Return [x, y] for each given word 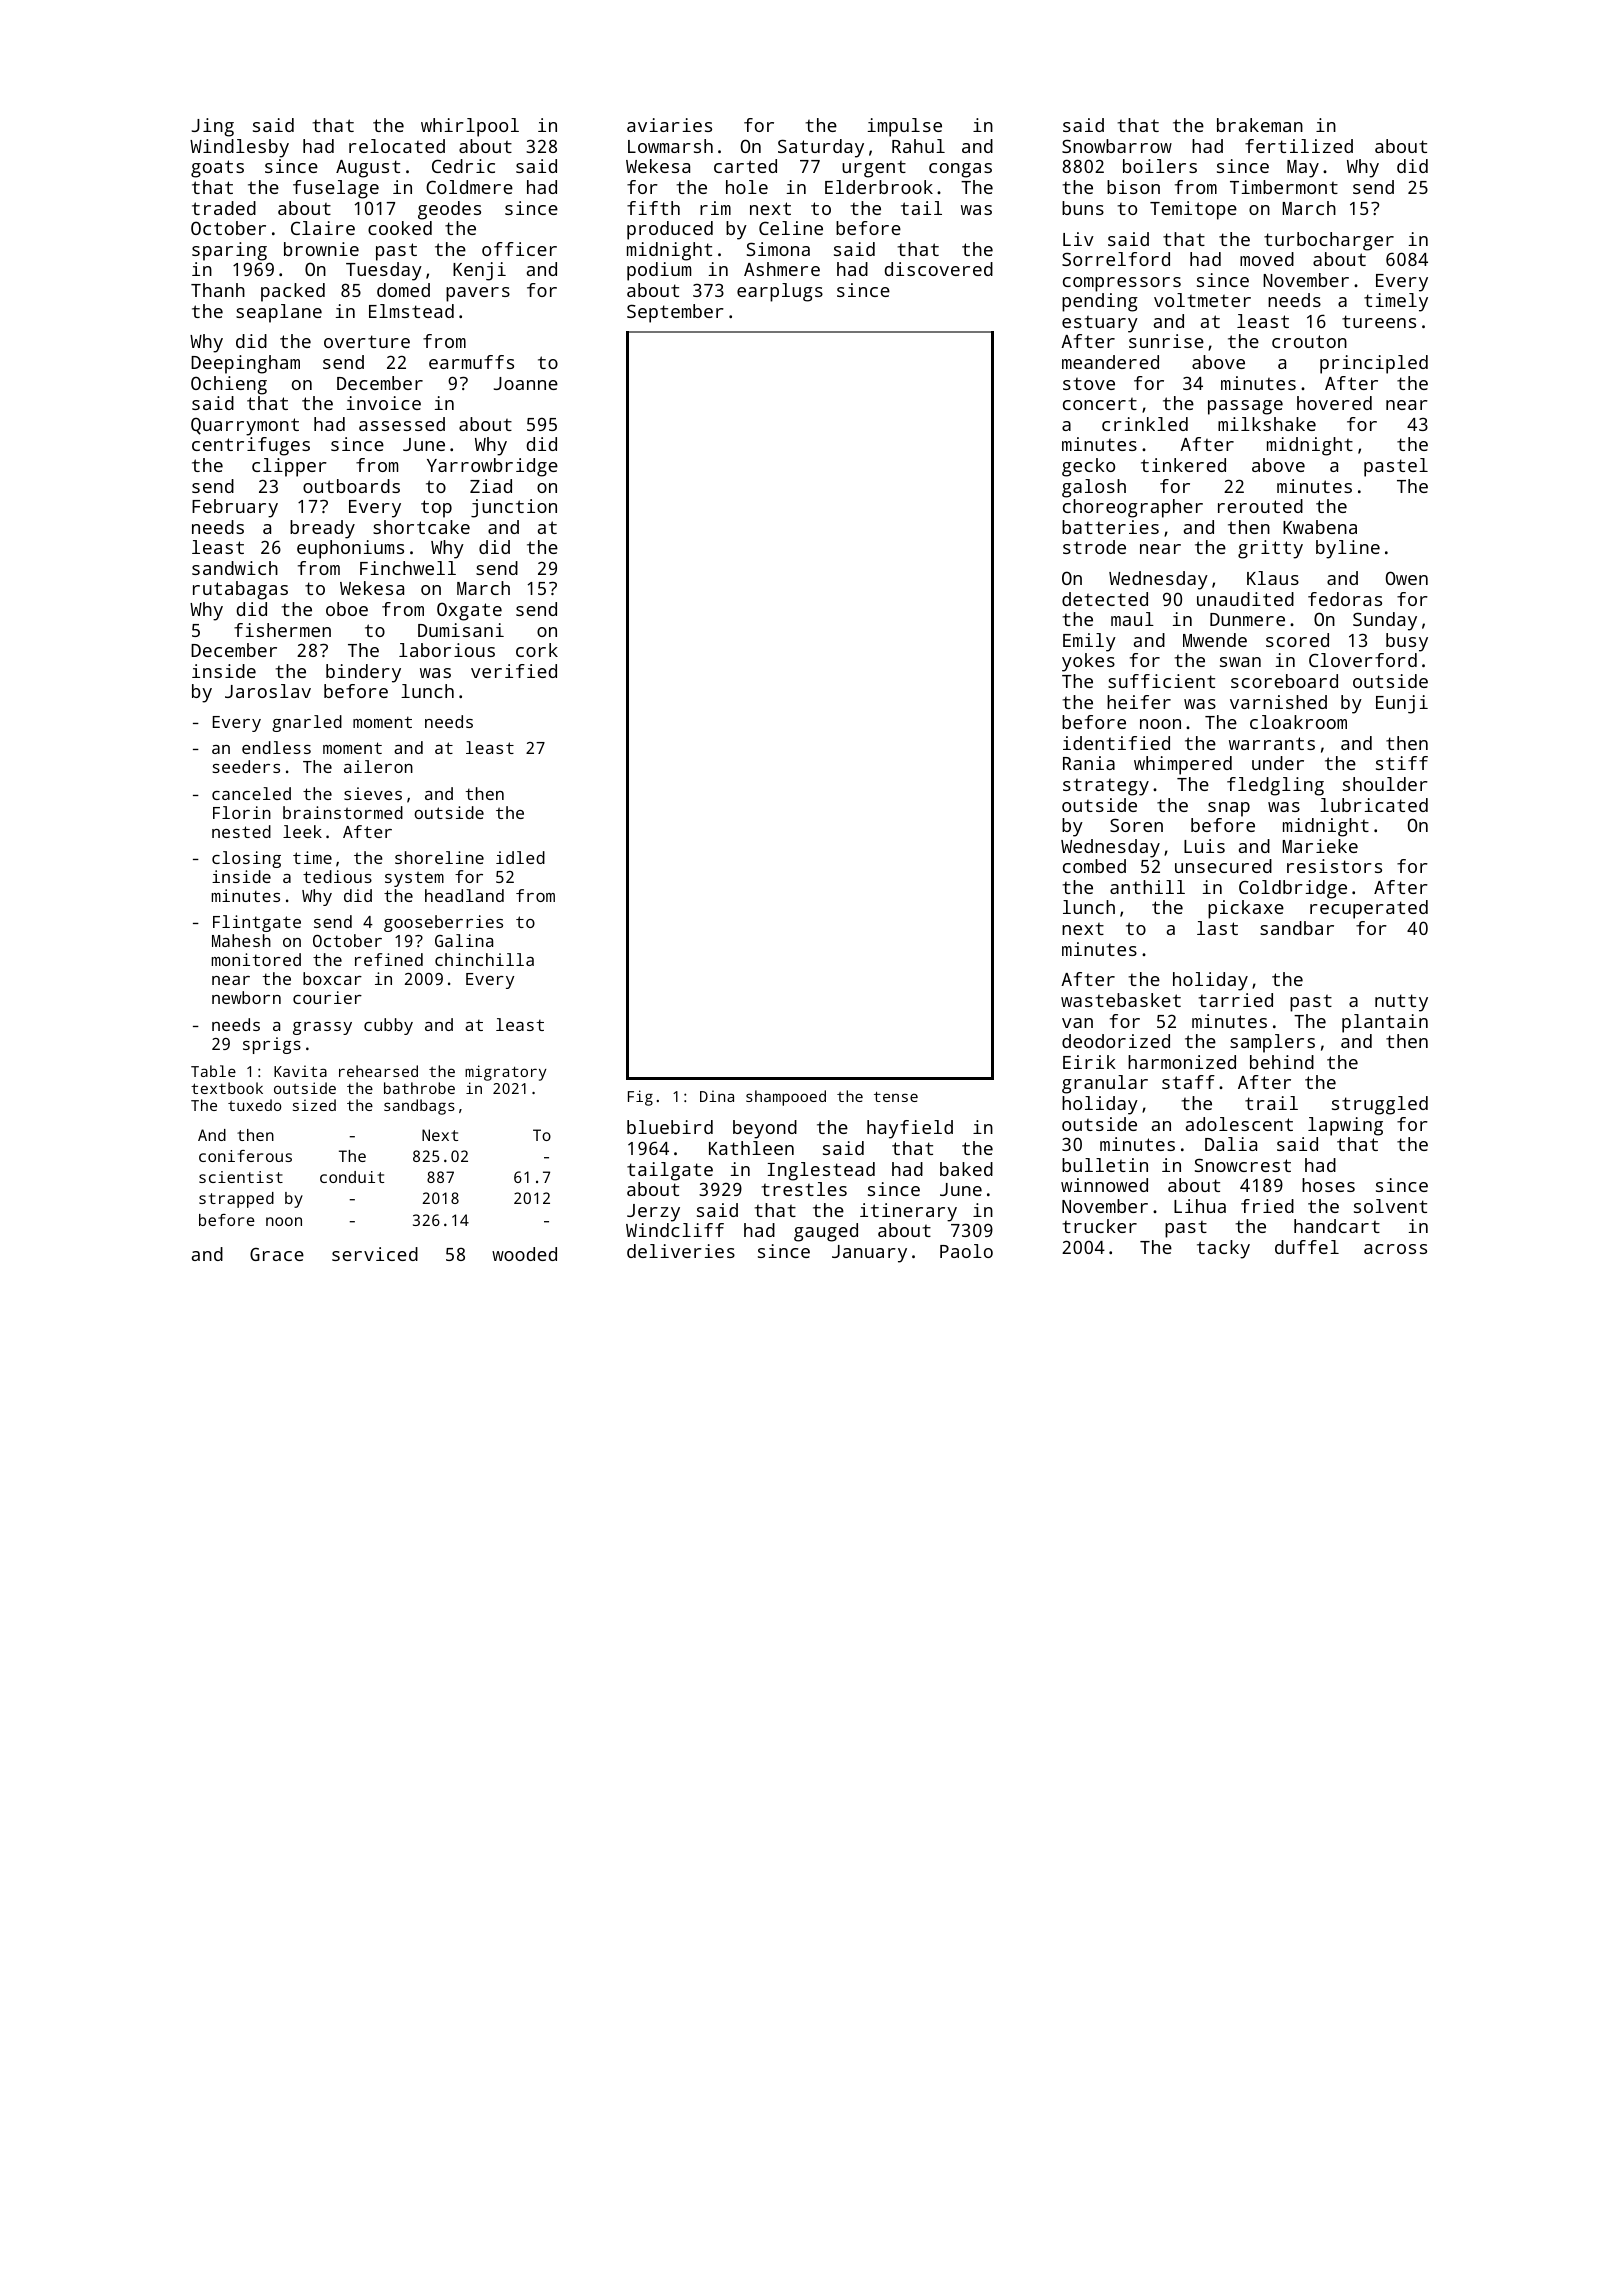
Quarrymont [245, 426]
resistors [1334, 866]
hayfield [910, 1129]
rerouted [1260, 506]
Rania [1089, 763]
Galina [464, 940]
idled [520, 857]
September [675, 313]
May [1303, 169]
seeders [246, 766]
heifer [1139, 702]
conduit [352, 1177]
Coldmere [469, 187]
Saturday [821, 148]
